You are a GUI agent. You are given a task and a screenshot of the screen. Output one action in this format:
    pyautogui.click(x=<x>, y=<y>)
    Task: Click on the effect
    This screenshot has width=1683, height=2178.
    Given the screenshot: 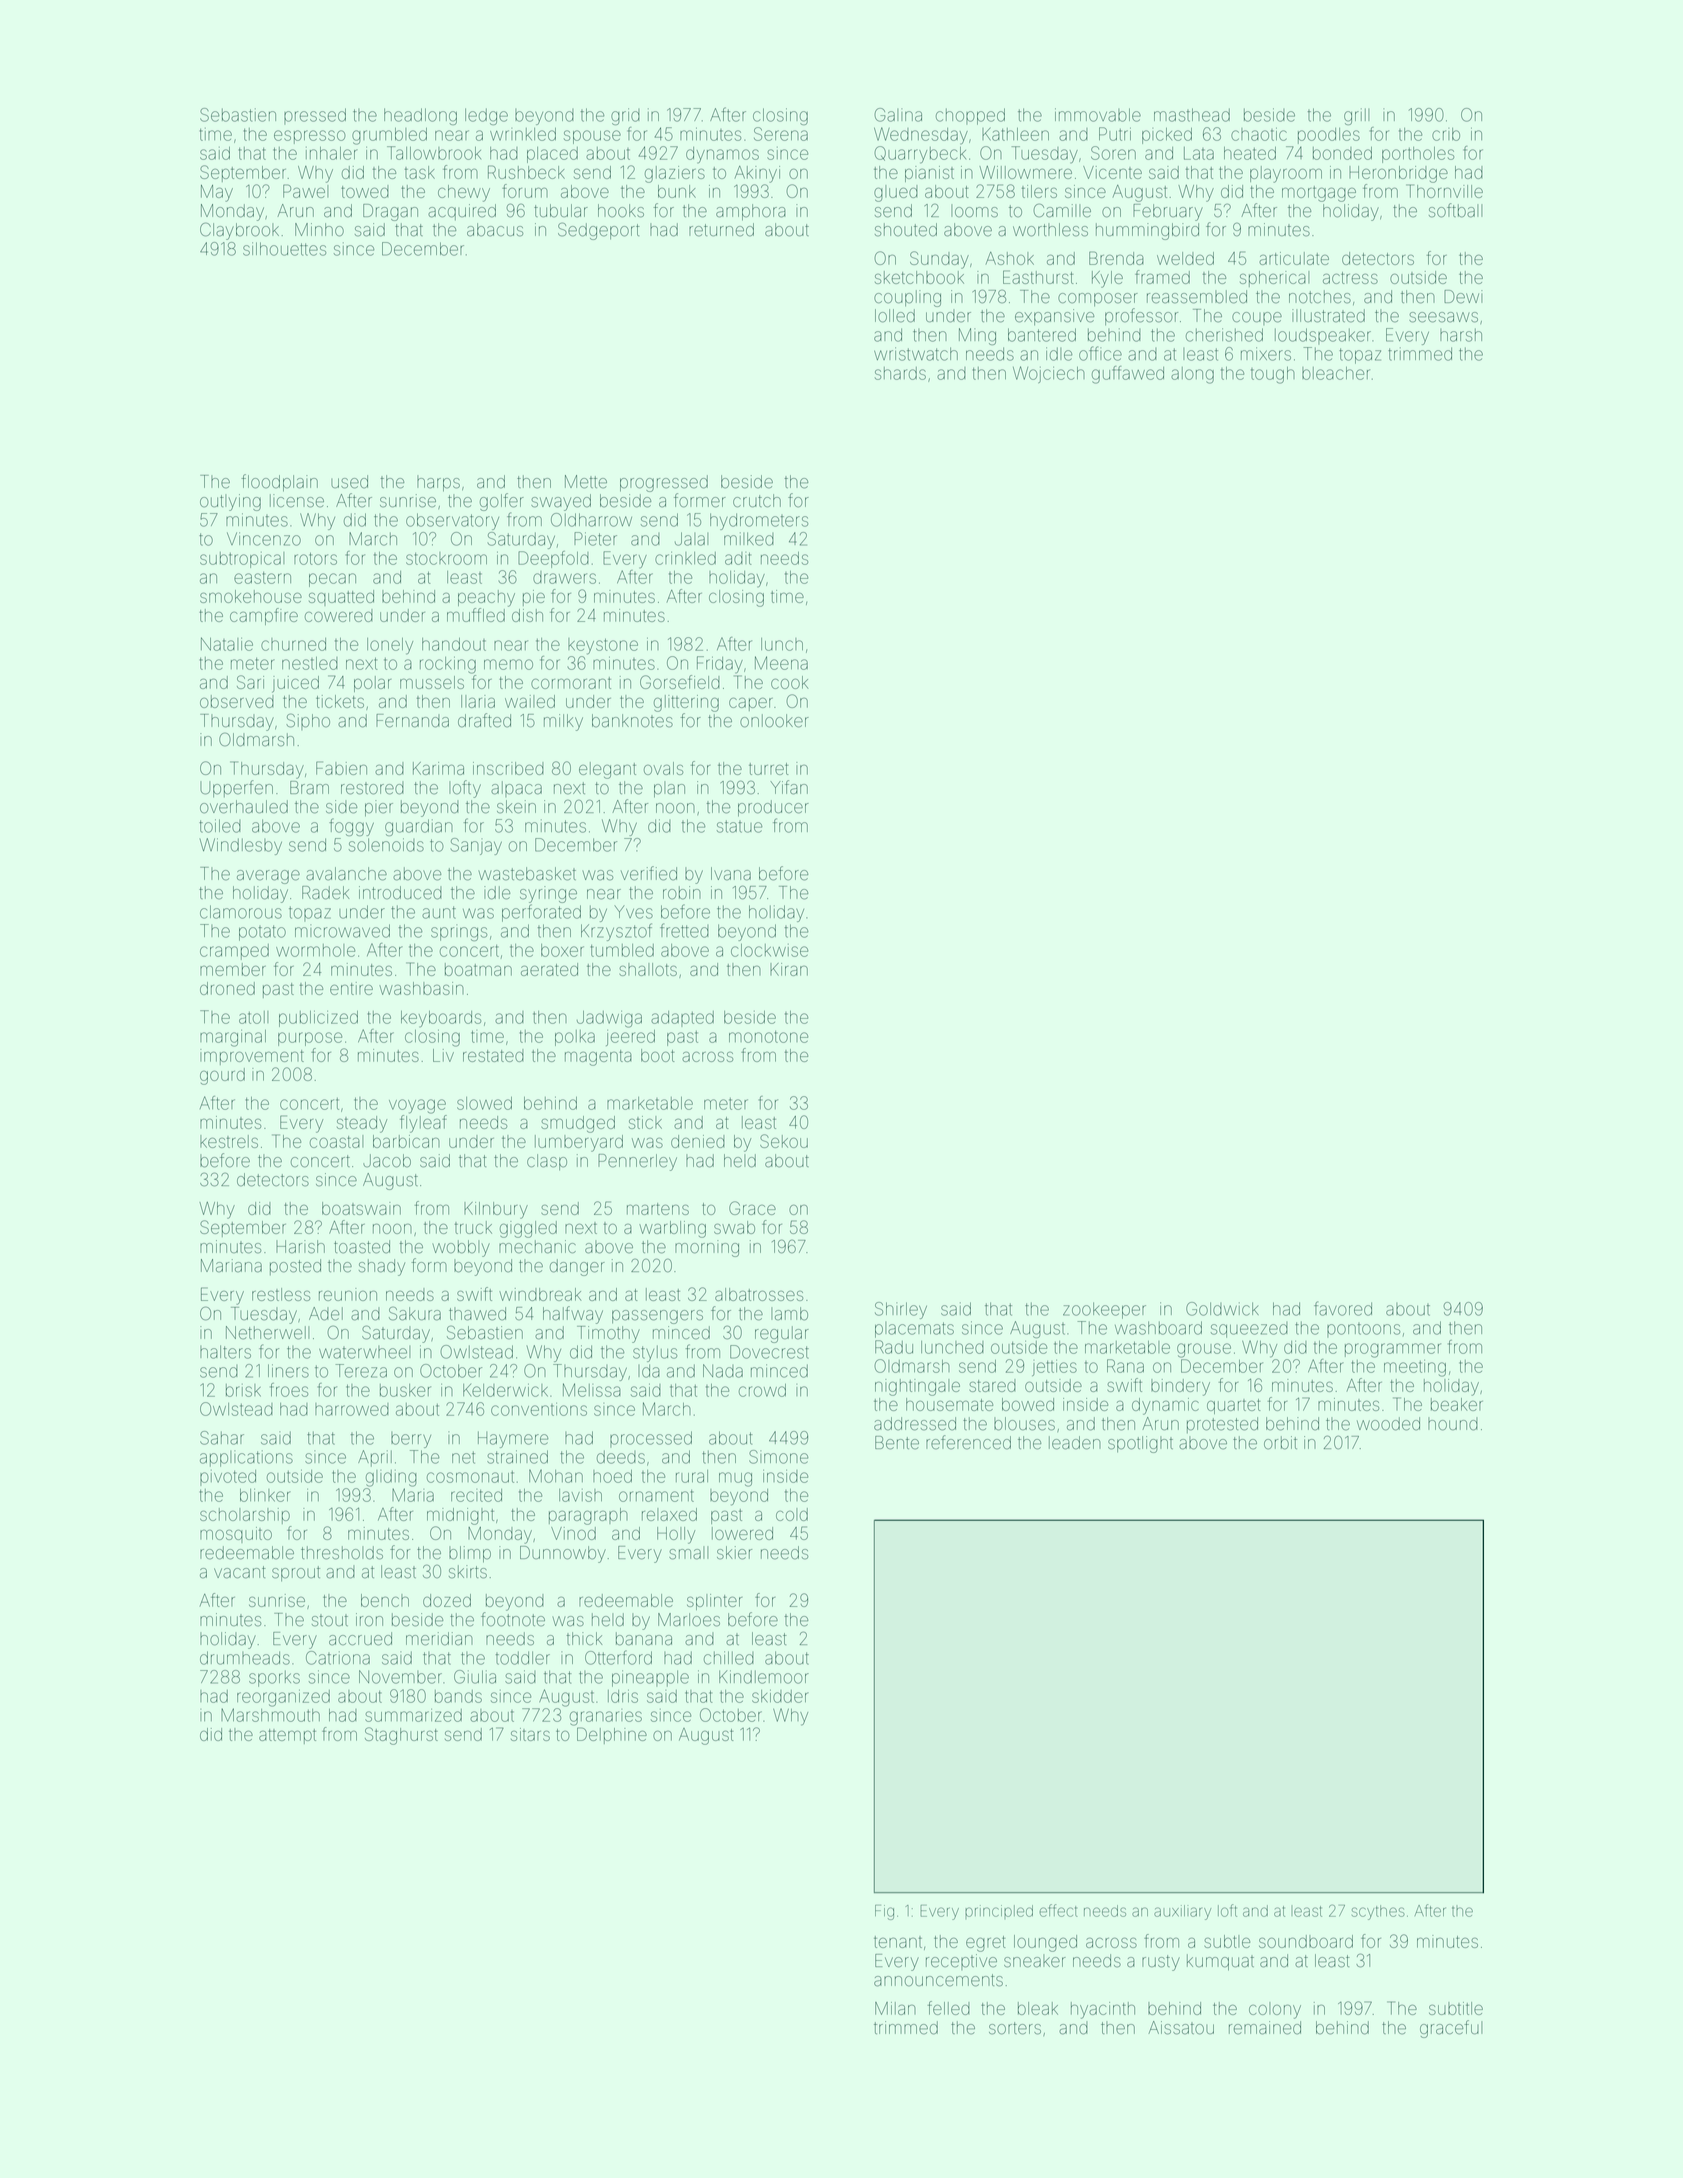 What is the action you would take?
    pyautogui.click(x=1059, y=1910)
